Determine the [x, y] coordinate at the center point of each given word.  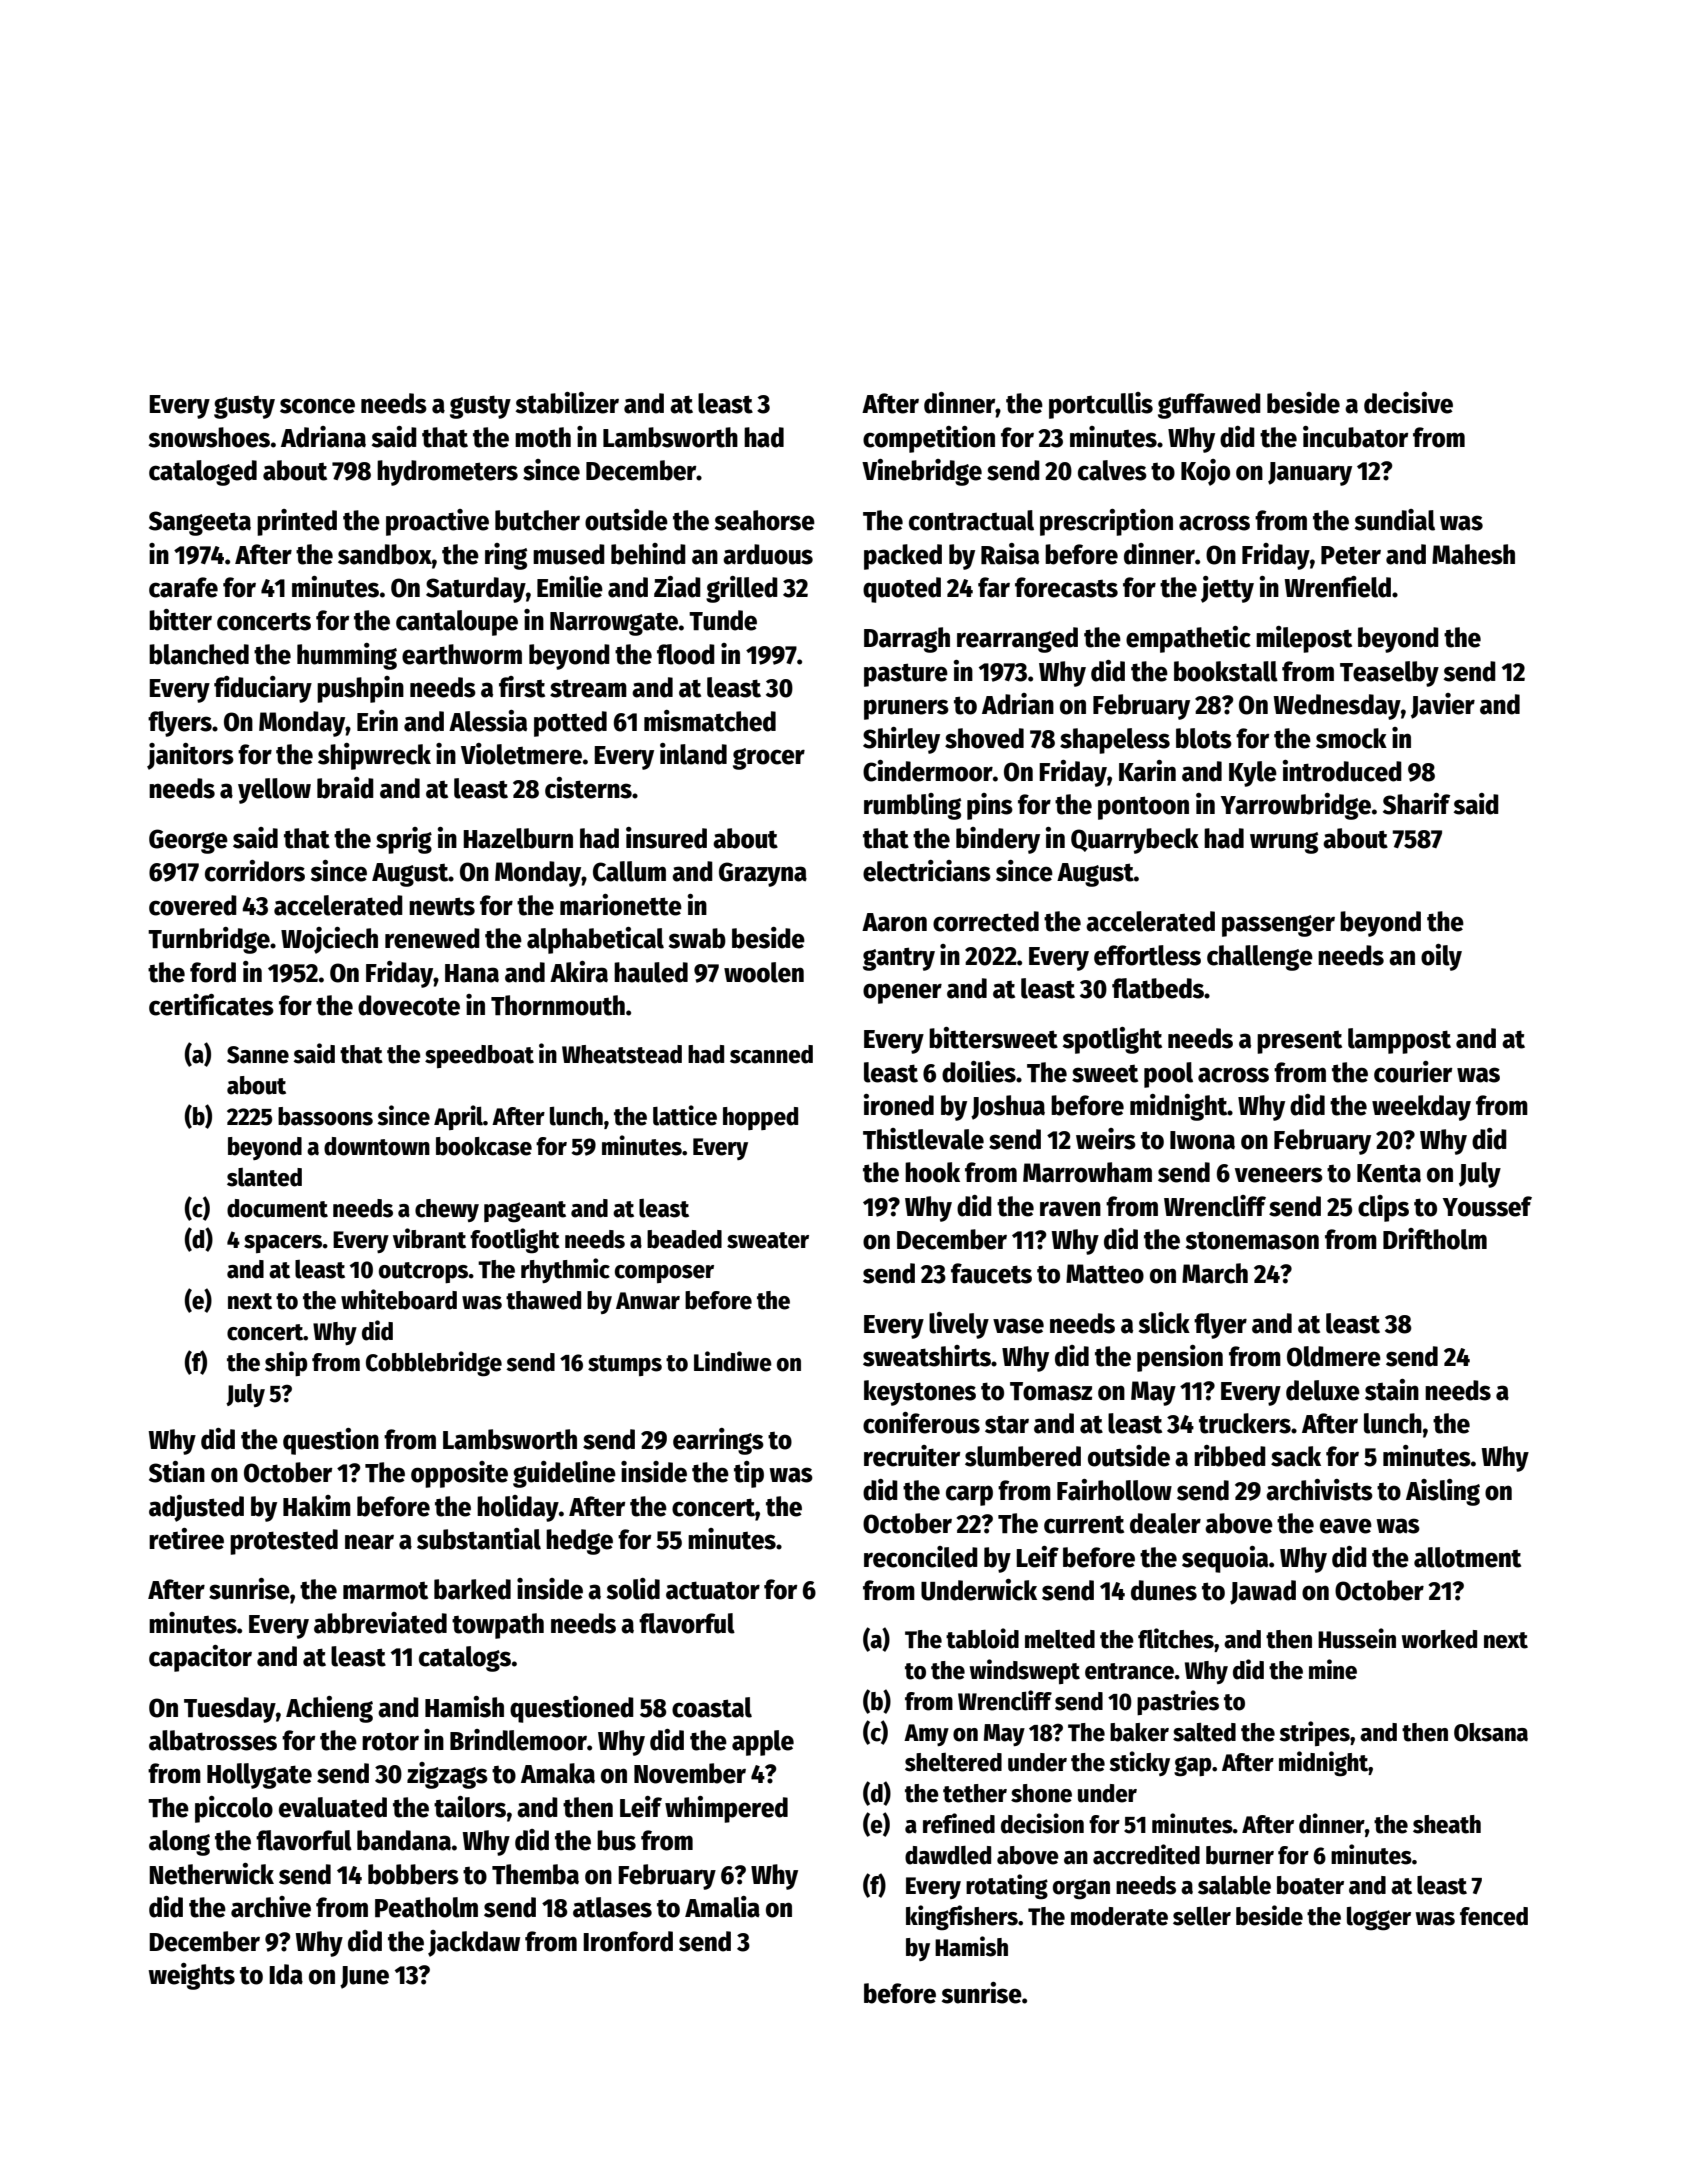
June [364, 1977]
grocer [769, 759]
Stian [177, 1472]
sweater [768, 1240]
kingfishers [962, 1918]
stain [1392, 1390]
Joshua [1008, 1107]
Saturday [476, 590]
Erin [377, 720]
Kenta [1389, 1173]
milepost [1304, 639]
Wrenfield [1337, 587]
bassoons [325, 1116]
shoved [984, 738]
